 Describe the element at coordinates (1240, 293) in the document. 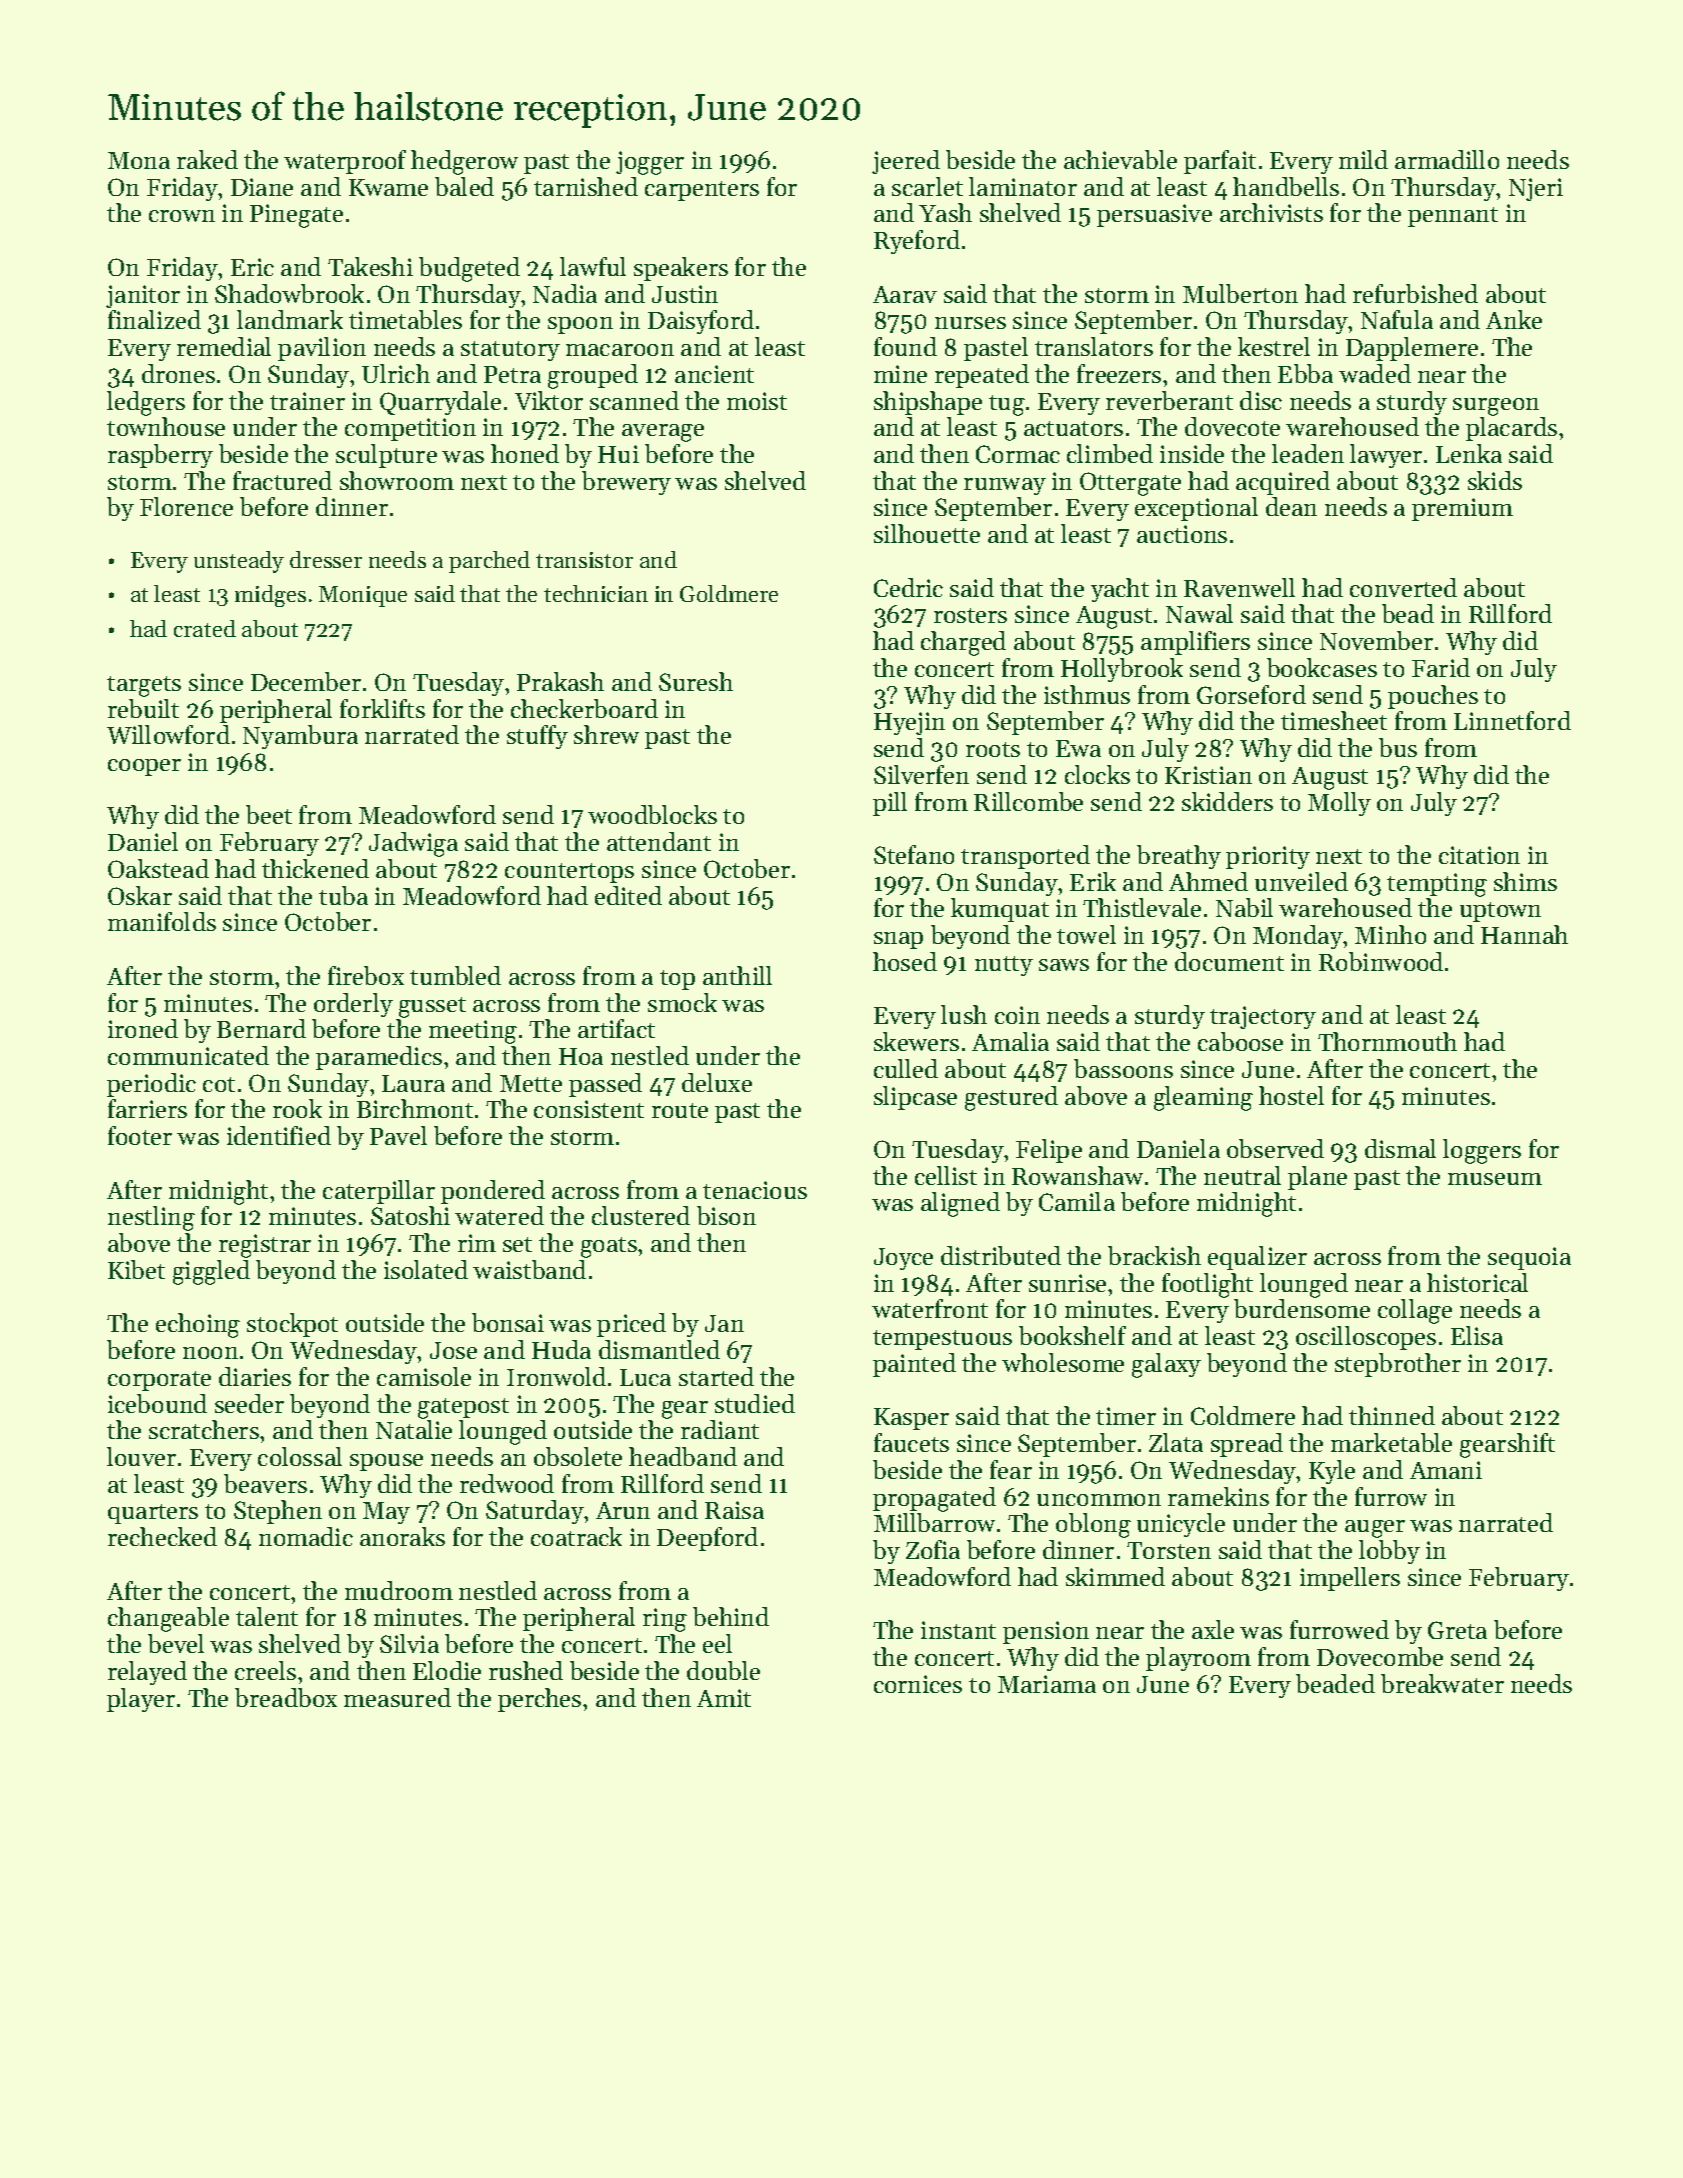

I see `Mulberton` at that location.
